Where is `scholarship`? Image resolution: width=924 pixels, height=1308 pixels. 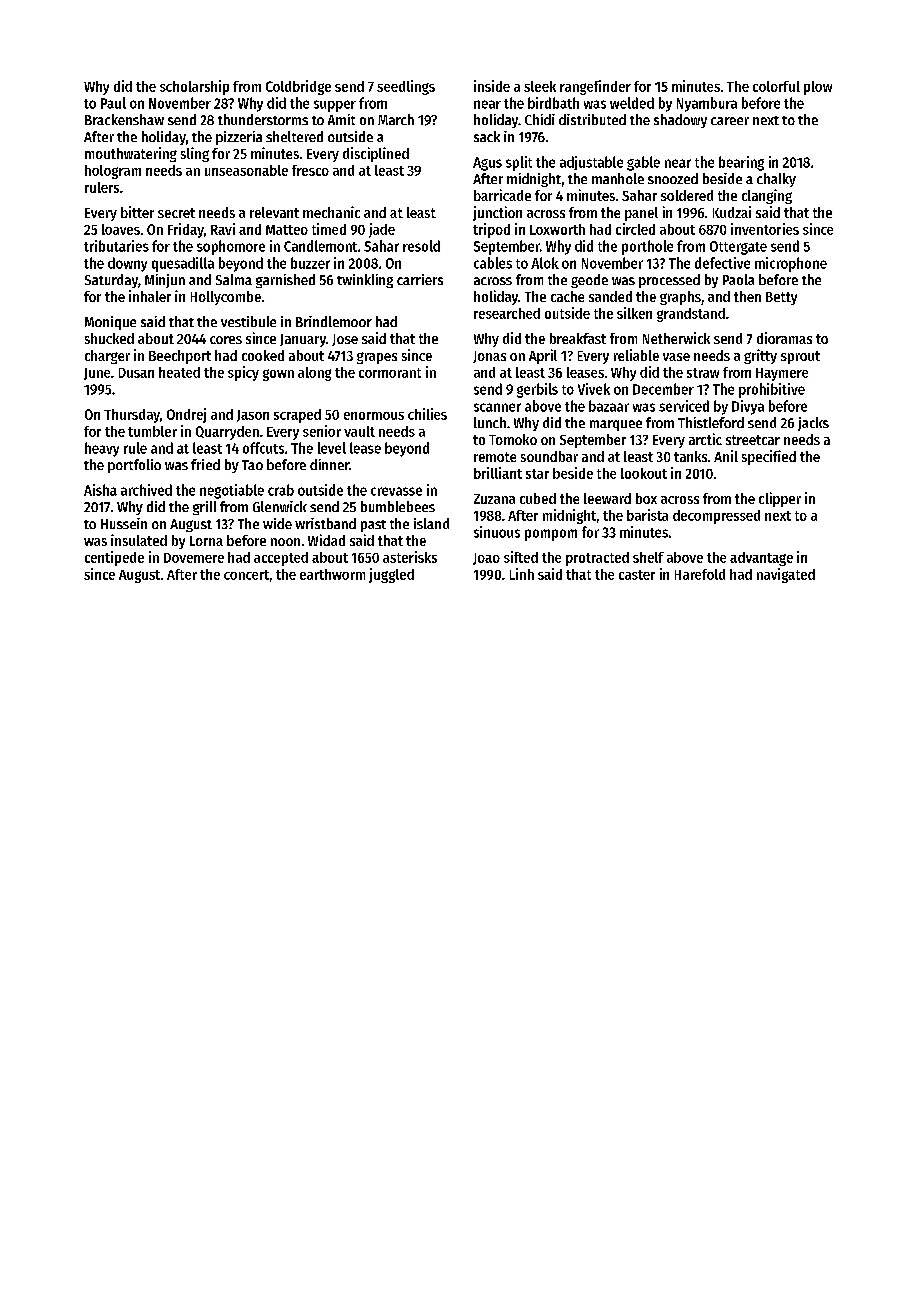 scholarship is located at coordinates (194, 87).
